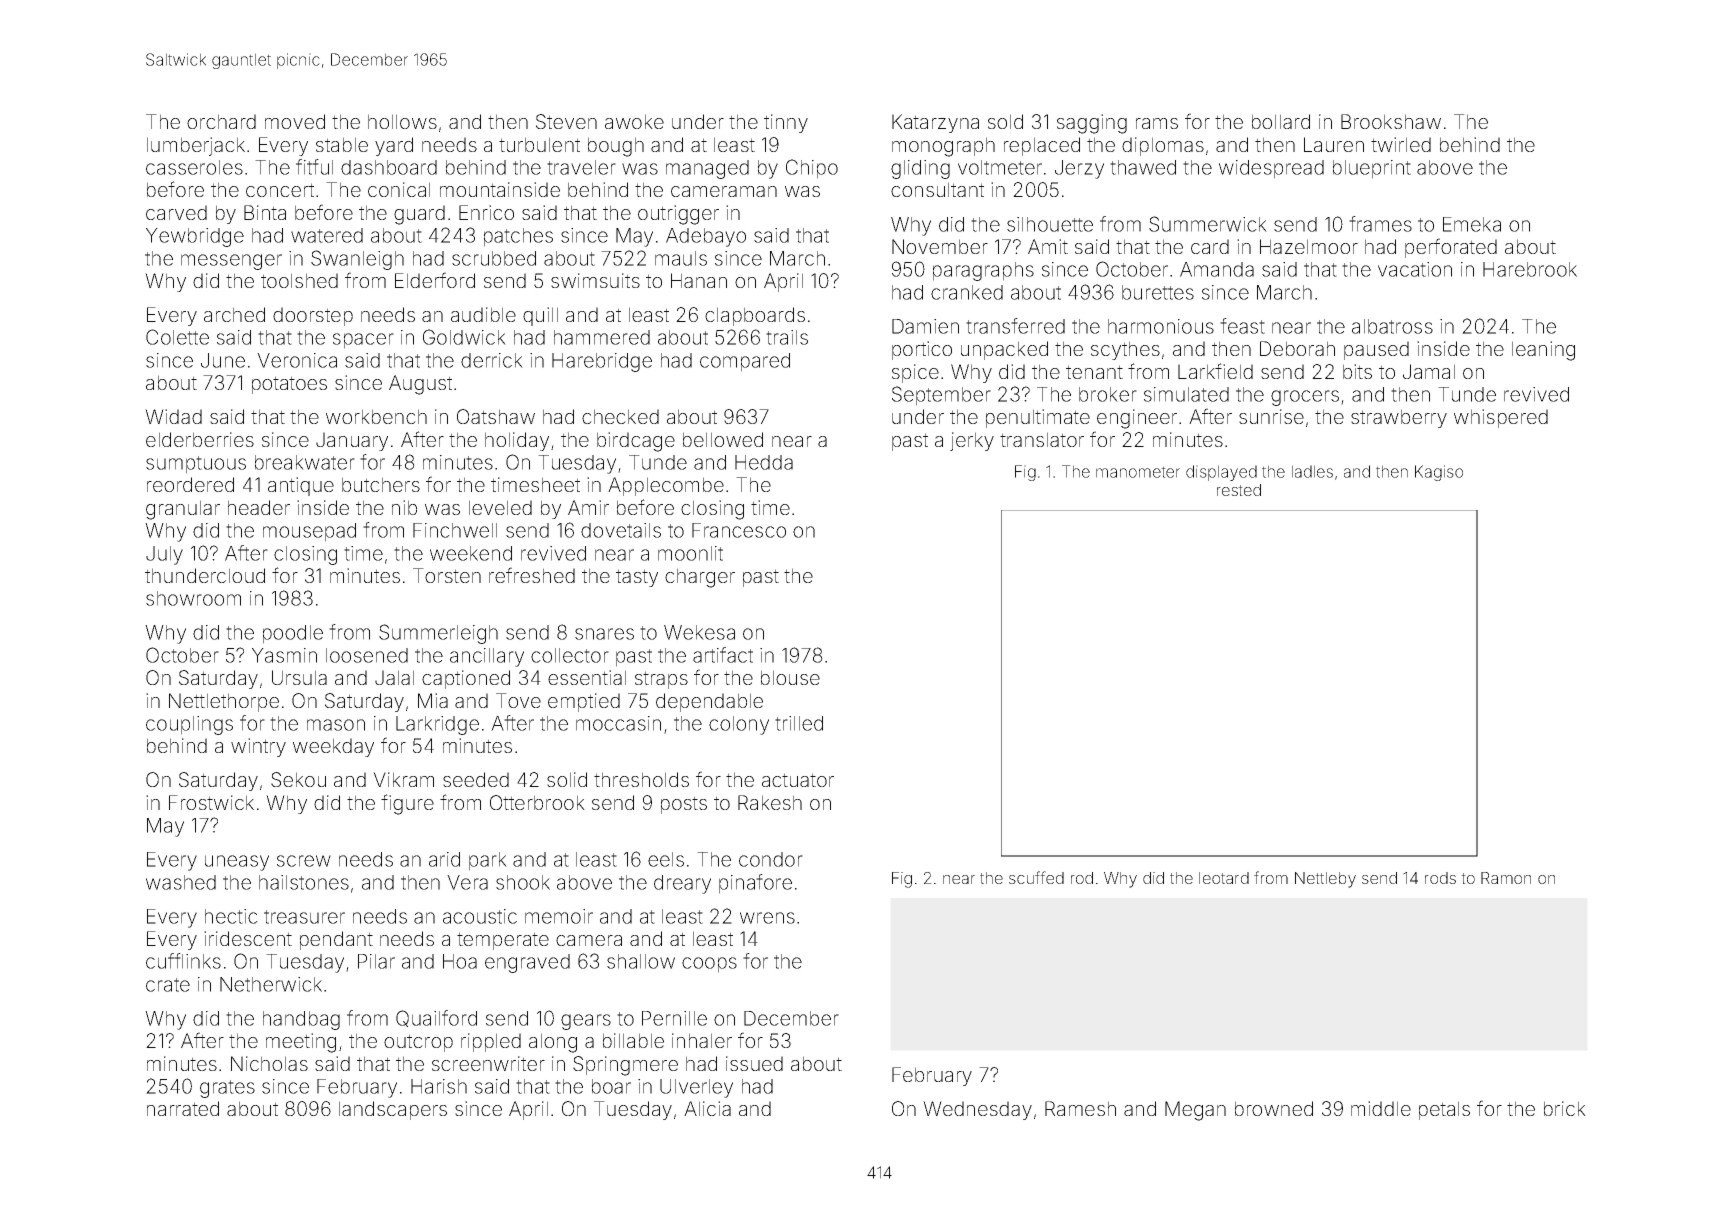 This document has height=1226, width=1733. I want to click on landscapers, so click(393, 1110).
